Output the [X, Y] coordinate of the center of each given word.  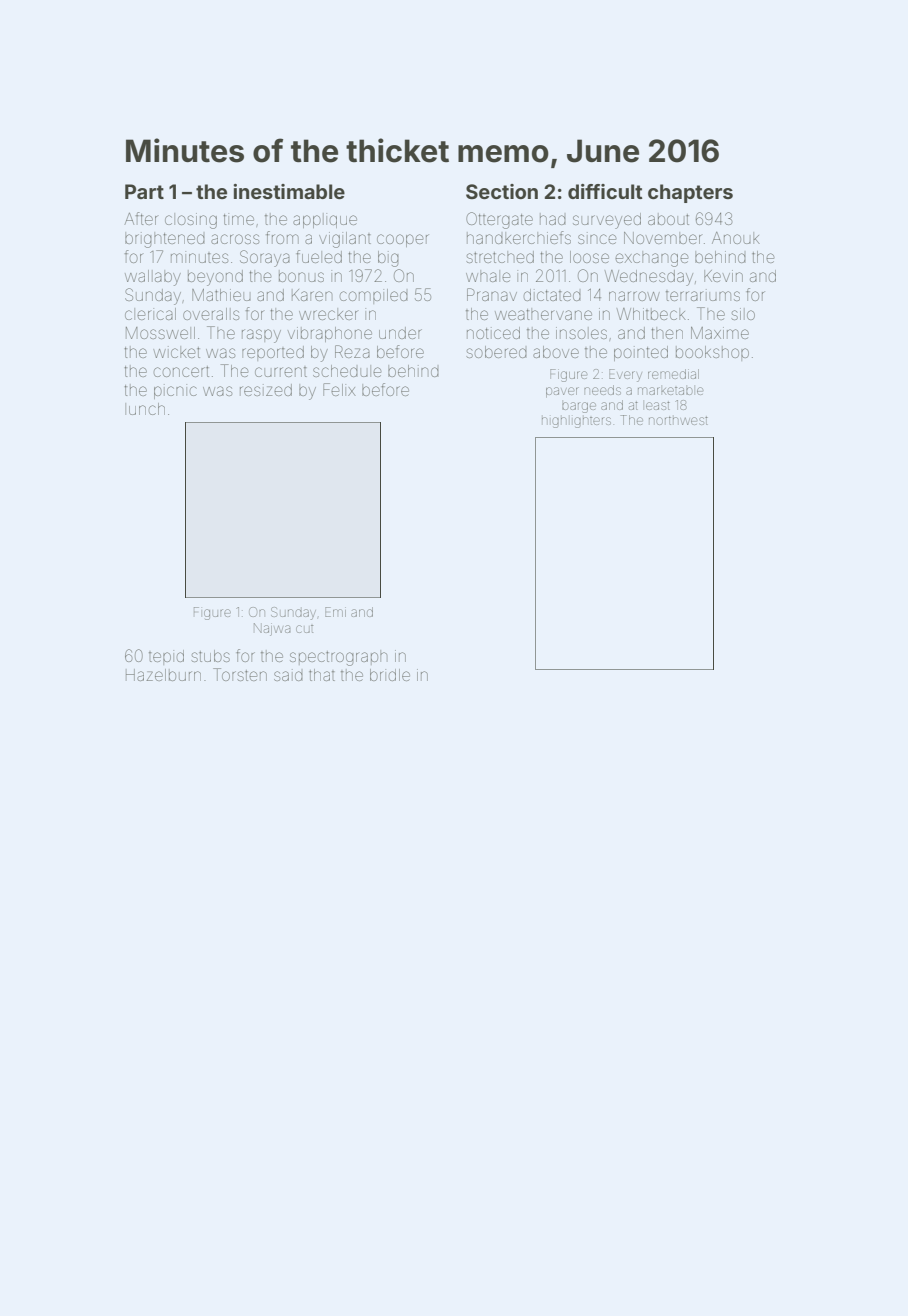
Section [502, 191]
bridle [390, 675]
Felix [339, 389]
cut [304, 629]
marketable [670, 391]
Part [144, 191]
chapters [690, 193]
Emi [335, 612]
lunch [145, 409]
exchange [652, 259]
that [322, 675]
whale [488, 276]
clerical [150, 314]
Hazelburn [163, 675]
